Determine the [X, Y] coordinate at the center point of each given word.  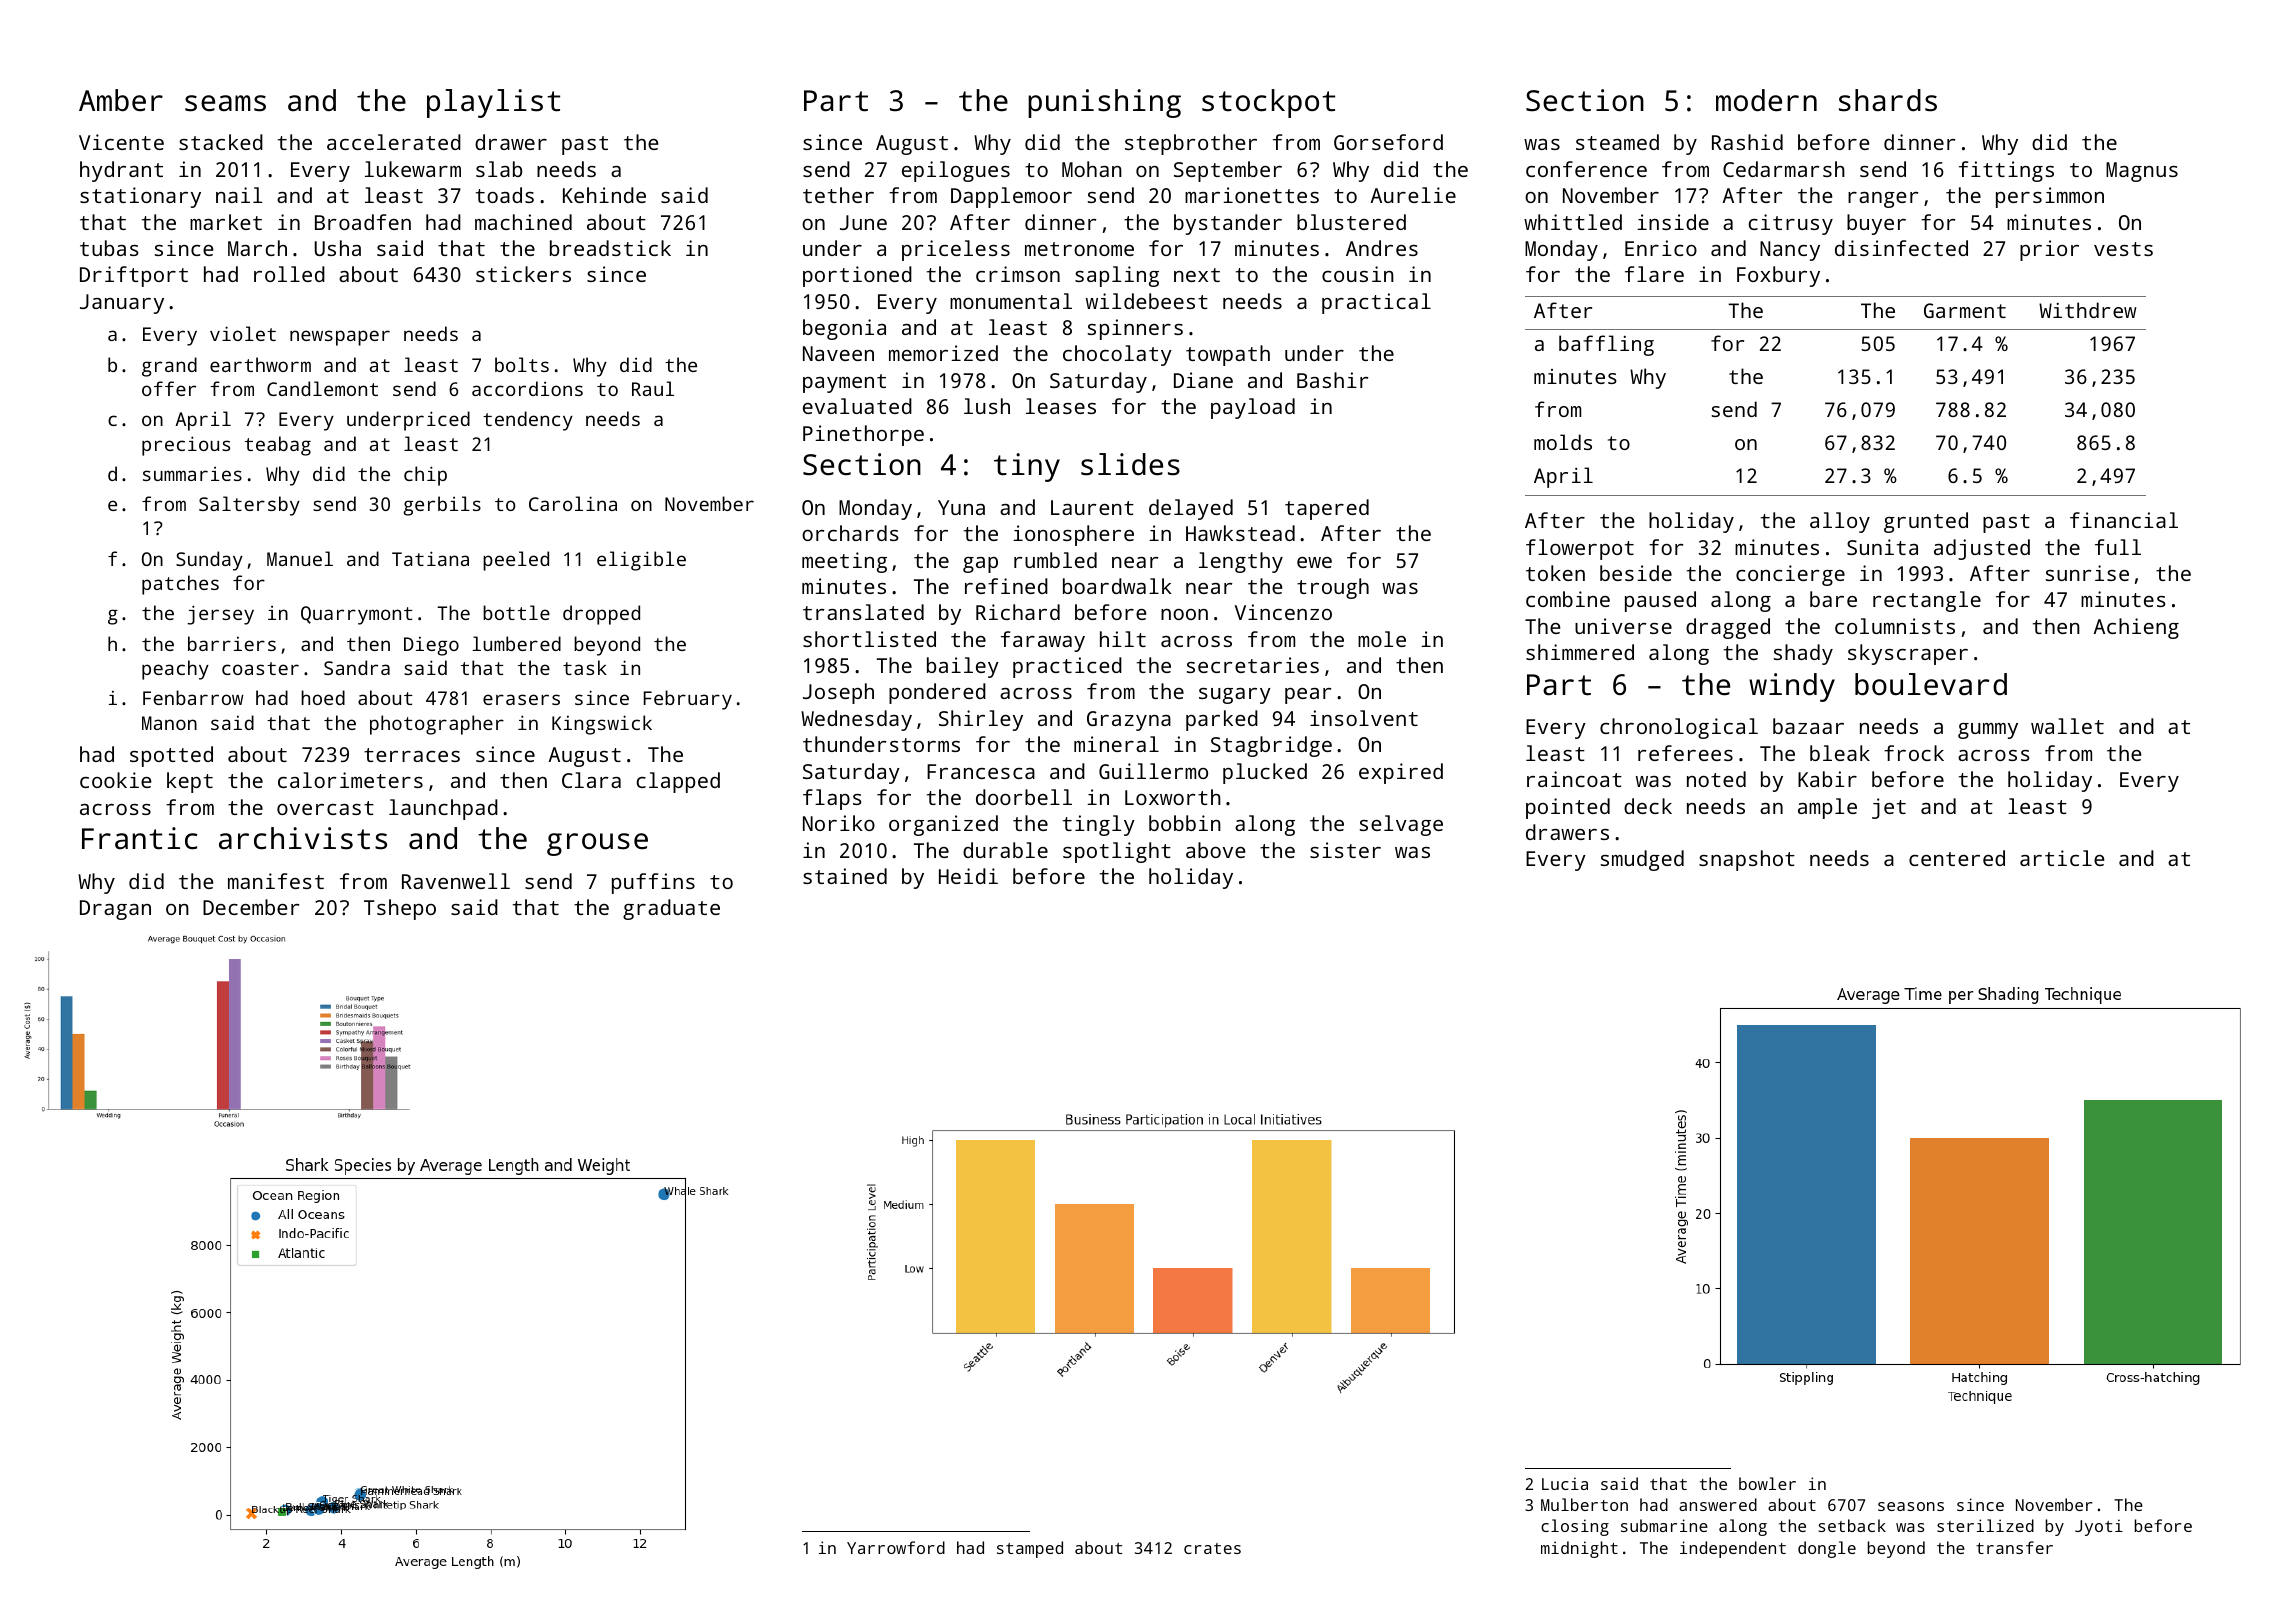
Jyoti [2099, 1527]
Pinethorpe [863, 435]
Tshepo [400, 909]
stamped [1030, 1549]
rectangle [1927, 601]
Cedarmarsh [1784, 169]
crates [1212, 1548]
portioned [857, 276]
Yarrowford [896, 1547]
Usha [337, 248]
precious [186, 446]
